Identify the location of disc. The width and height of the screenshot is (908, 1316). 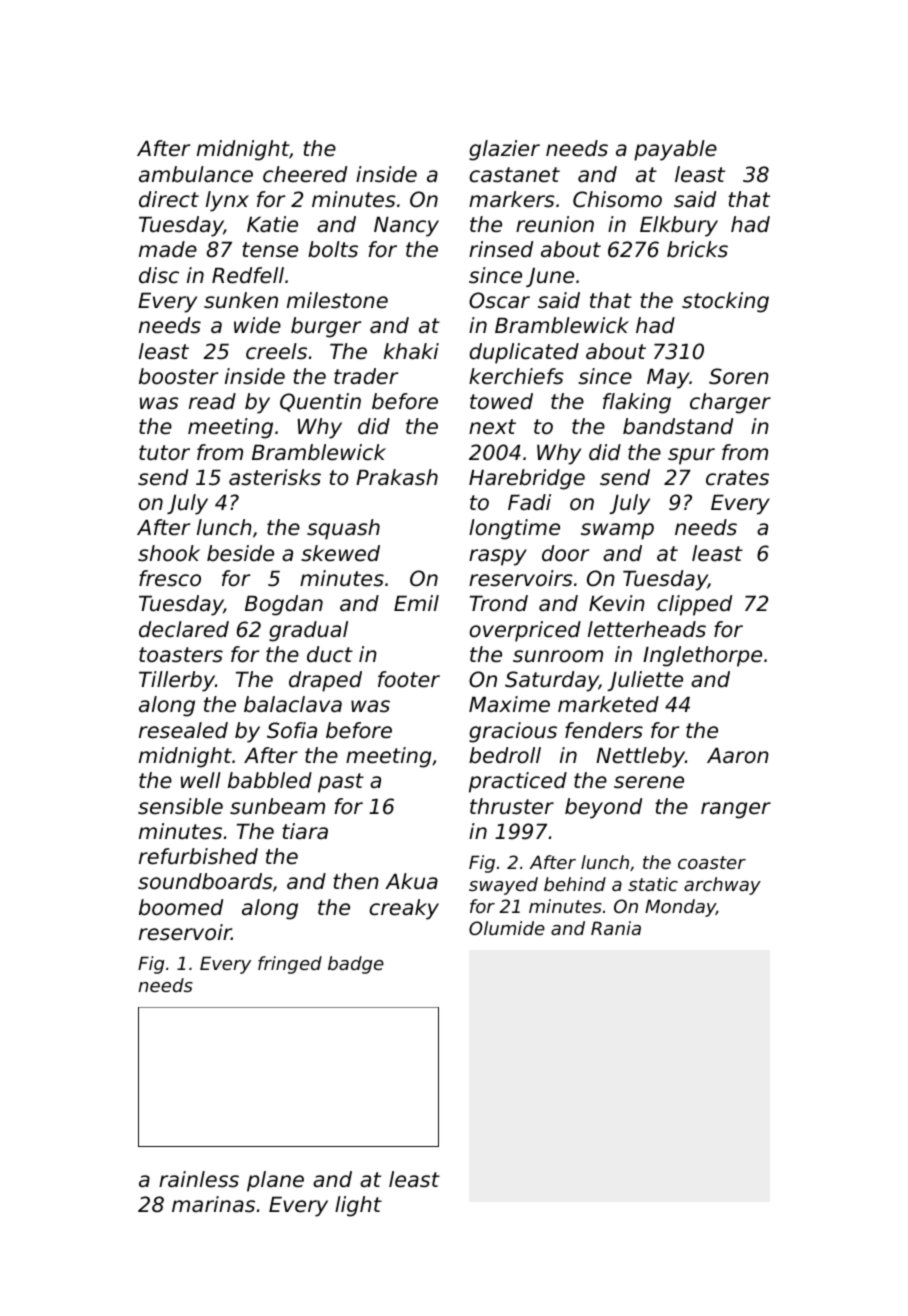
(159, 275).
